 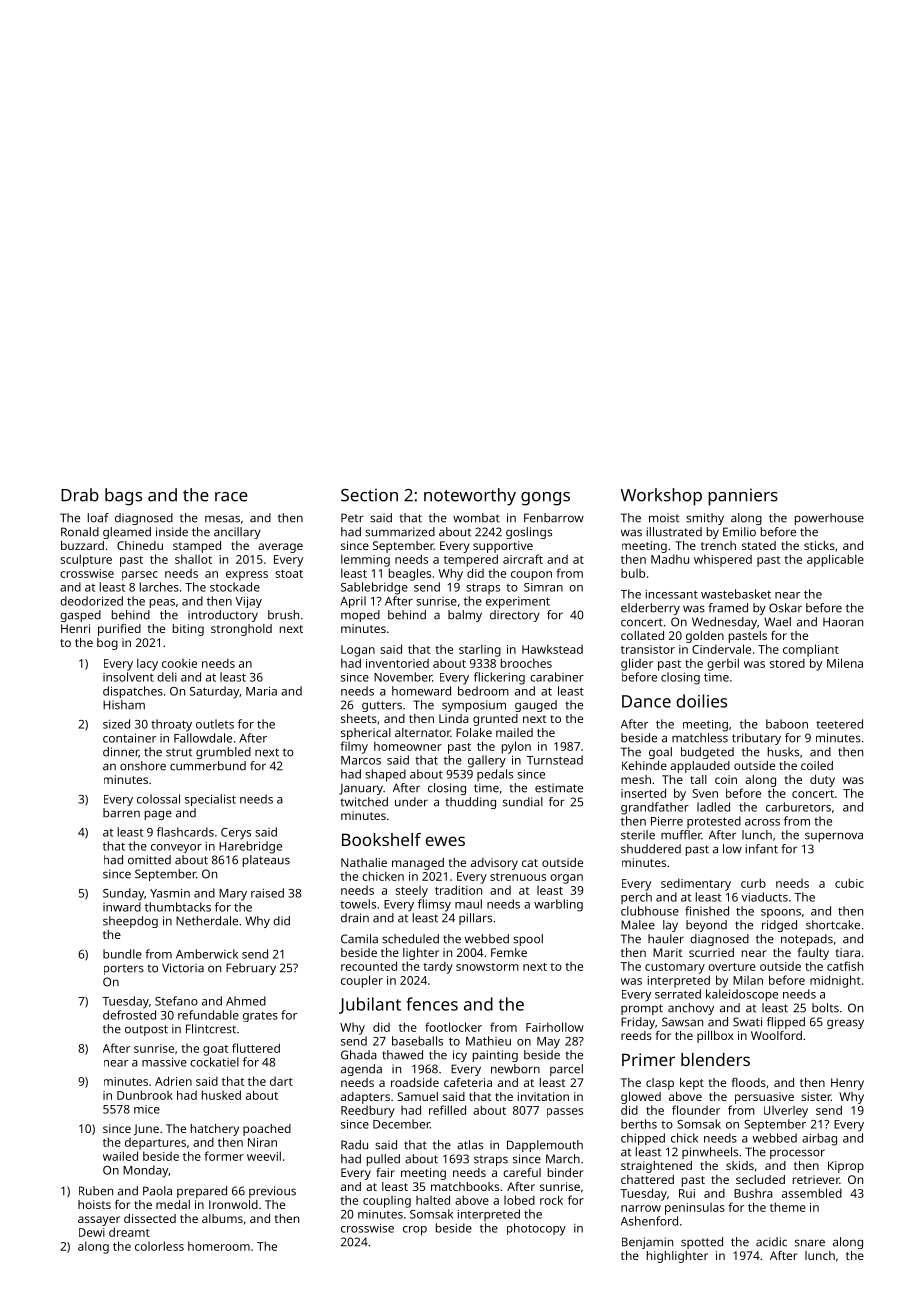 I want to click on managed, so click(x=418, y=864).
